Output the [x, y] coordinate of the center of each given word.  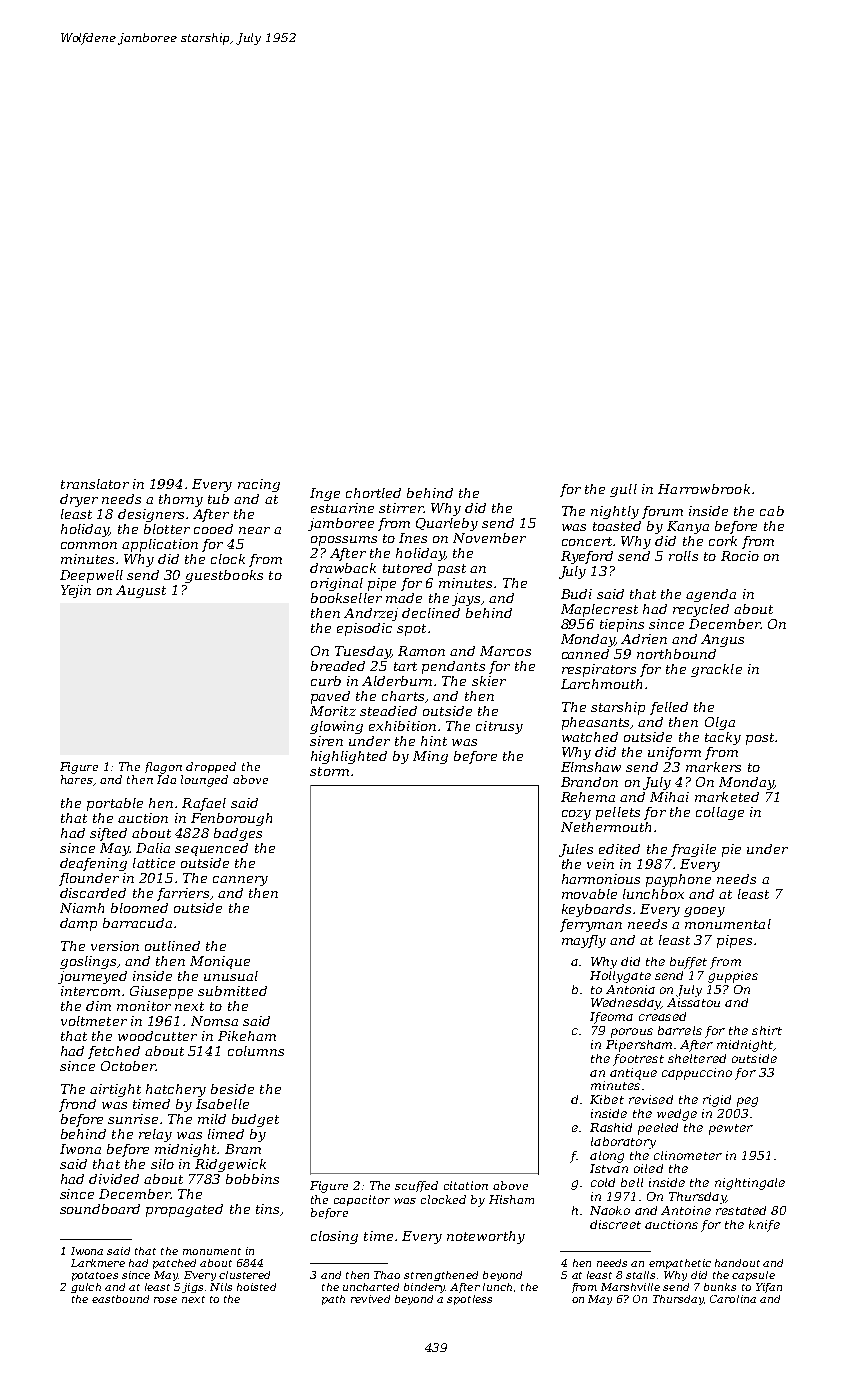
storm [329, 771]
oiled [648, 1168]
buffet [688, 963]
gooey [704, 912]
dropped [211, 767]
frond [77, 1105]
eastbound [120, 1299]
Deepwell [91, 576]
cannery [240, 881]
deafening [93, 864]
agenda [711, 595]
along [607, 1157]
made [404, 598]
